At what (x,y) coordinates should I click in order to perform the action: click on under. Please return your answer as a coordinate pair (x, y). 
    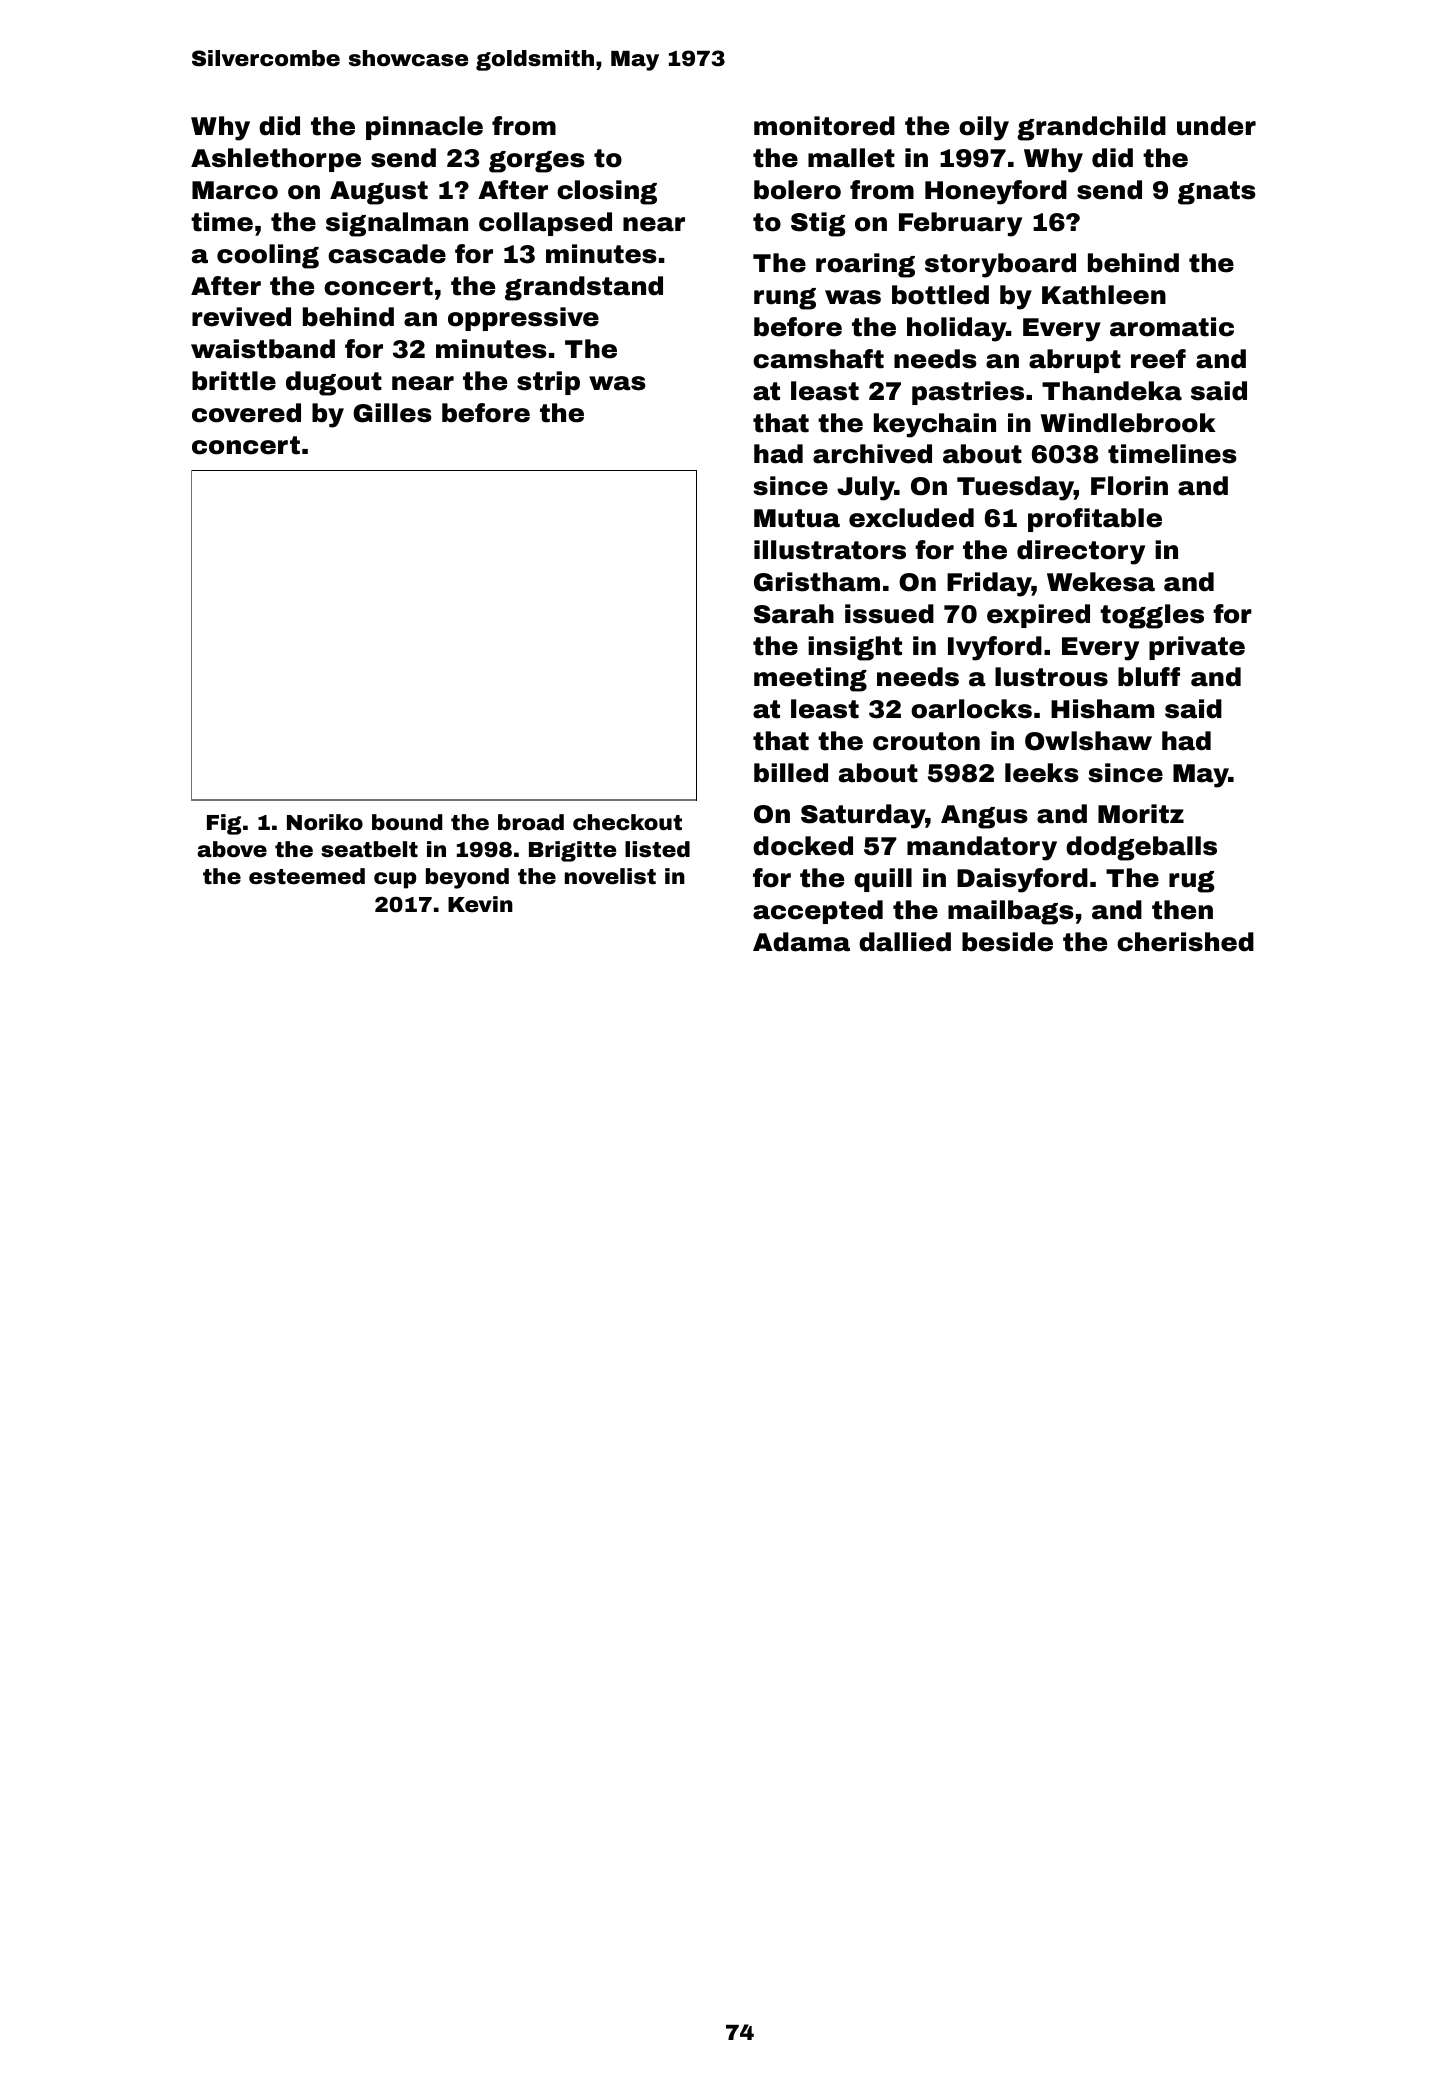
    Looking at the image, I should click on (1216, 126).
